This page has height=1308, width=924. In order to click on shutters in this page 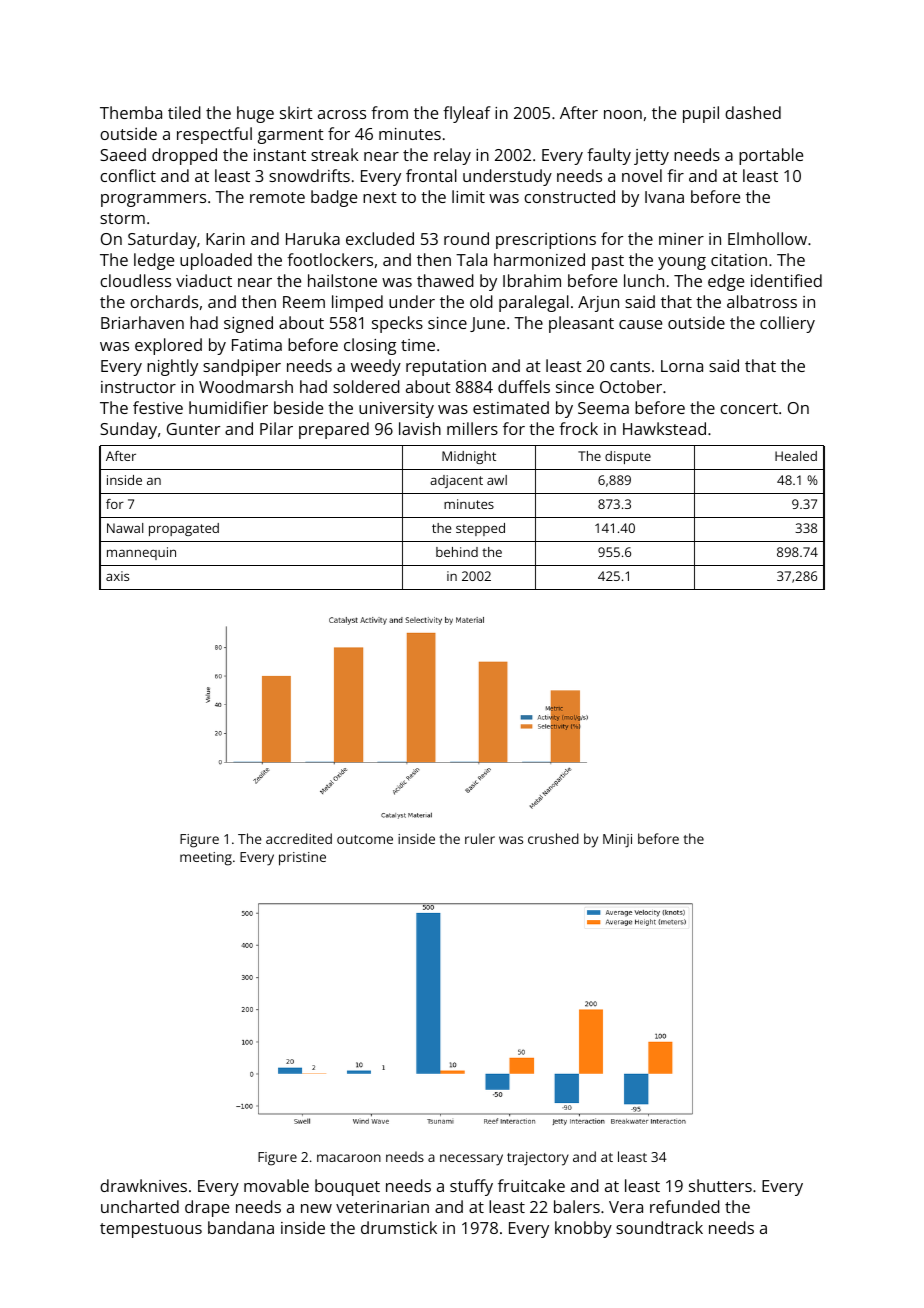, I will do `click(720, 1185)`.
